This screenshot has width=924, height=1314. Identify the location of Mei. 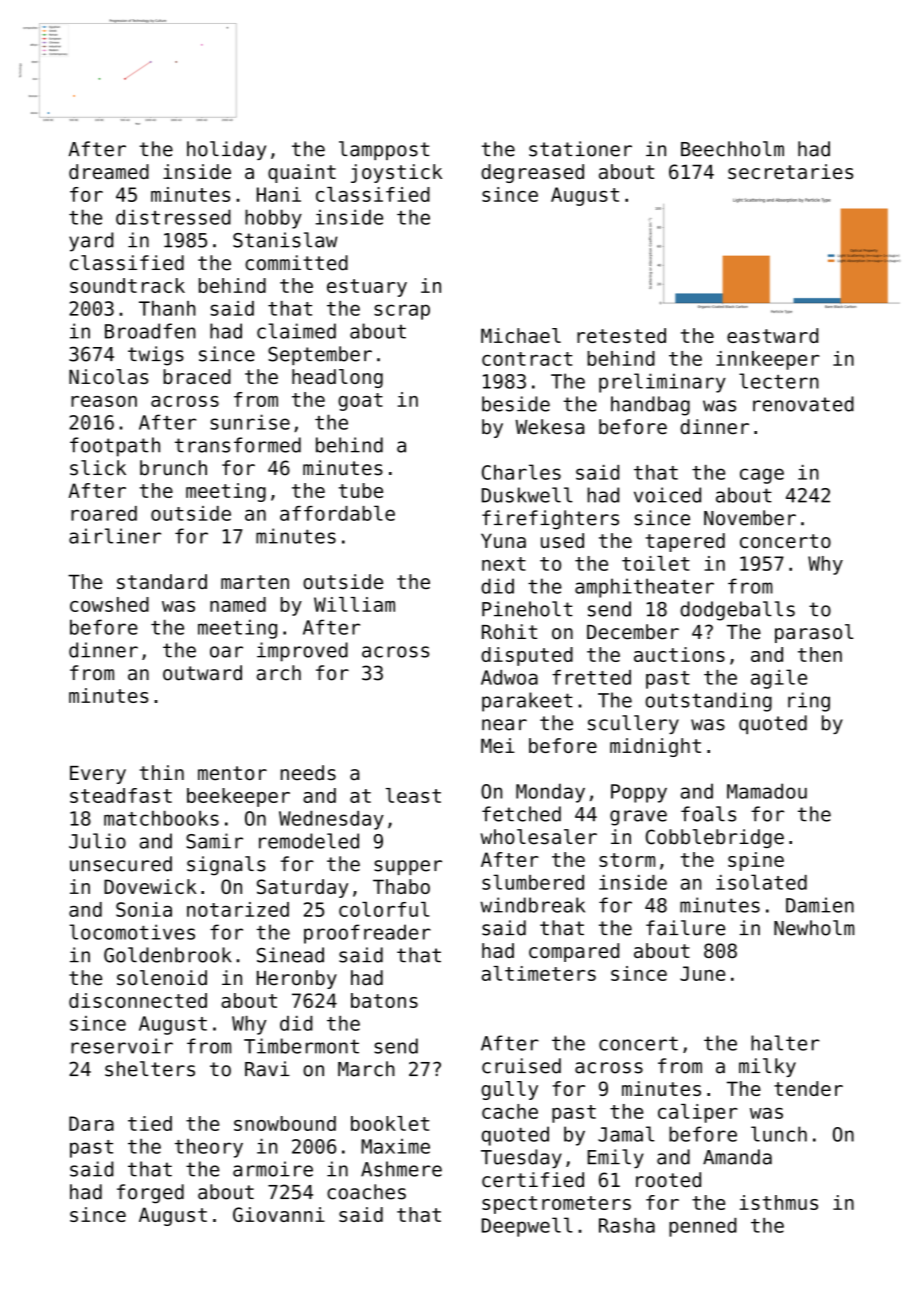
(498, 745).
